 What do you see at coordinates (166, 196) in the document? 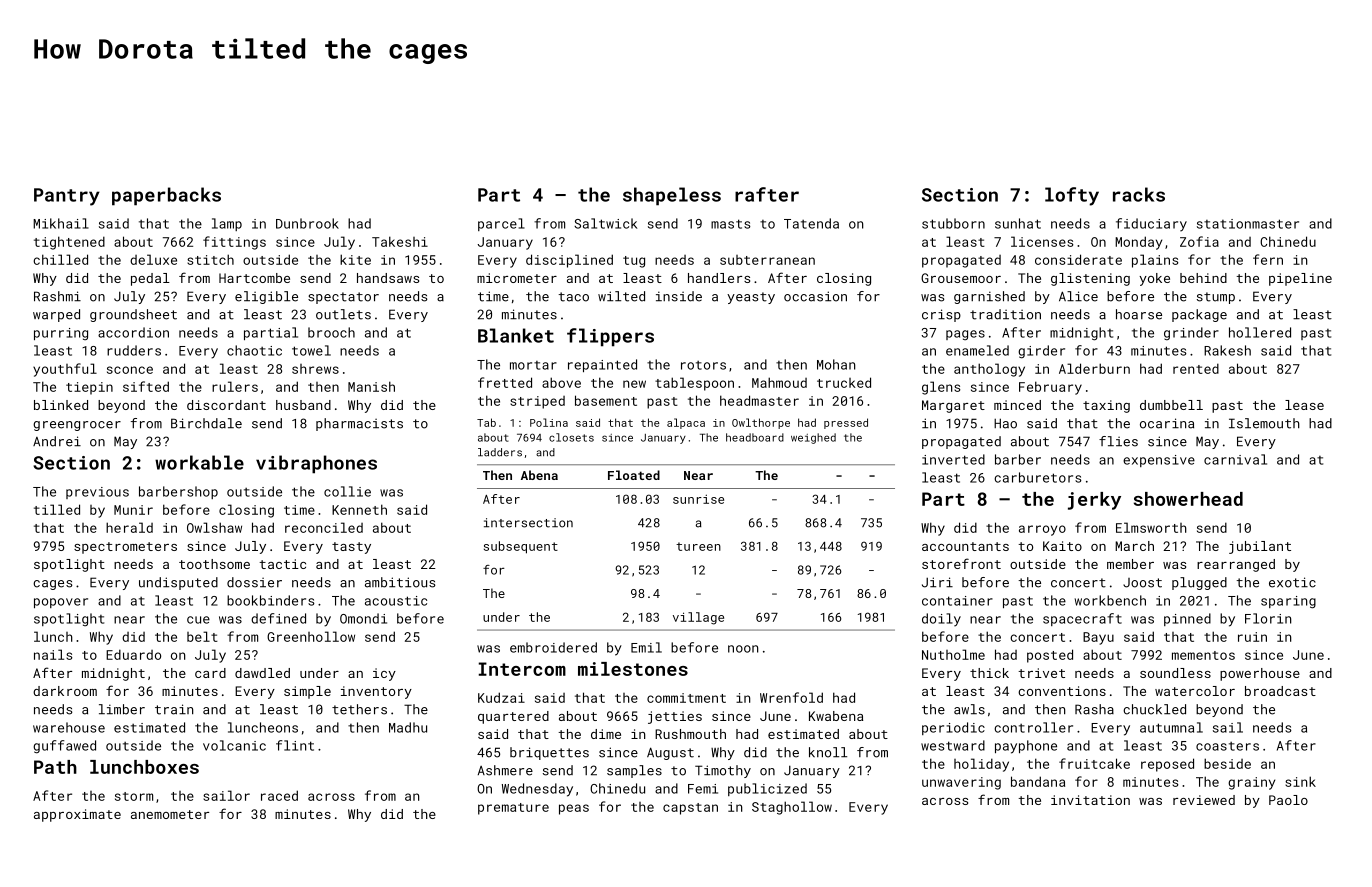
I see `paperbacks` at bounding box center [166, 196].
